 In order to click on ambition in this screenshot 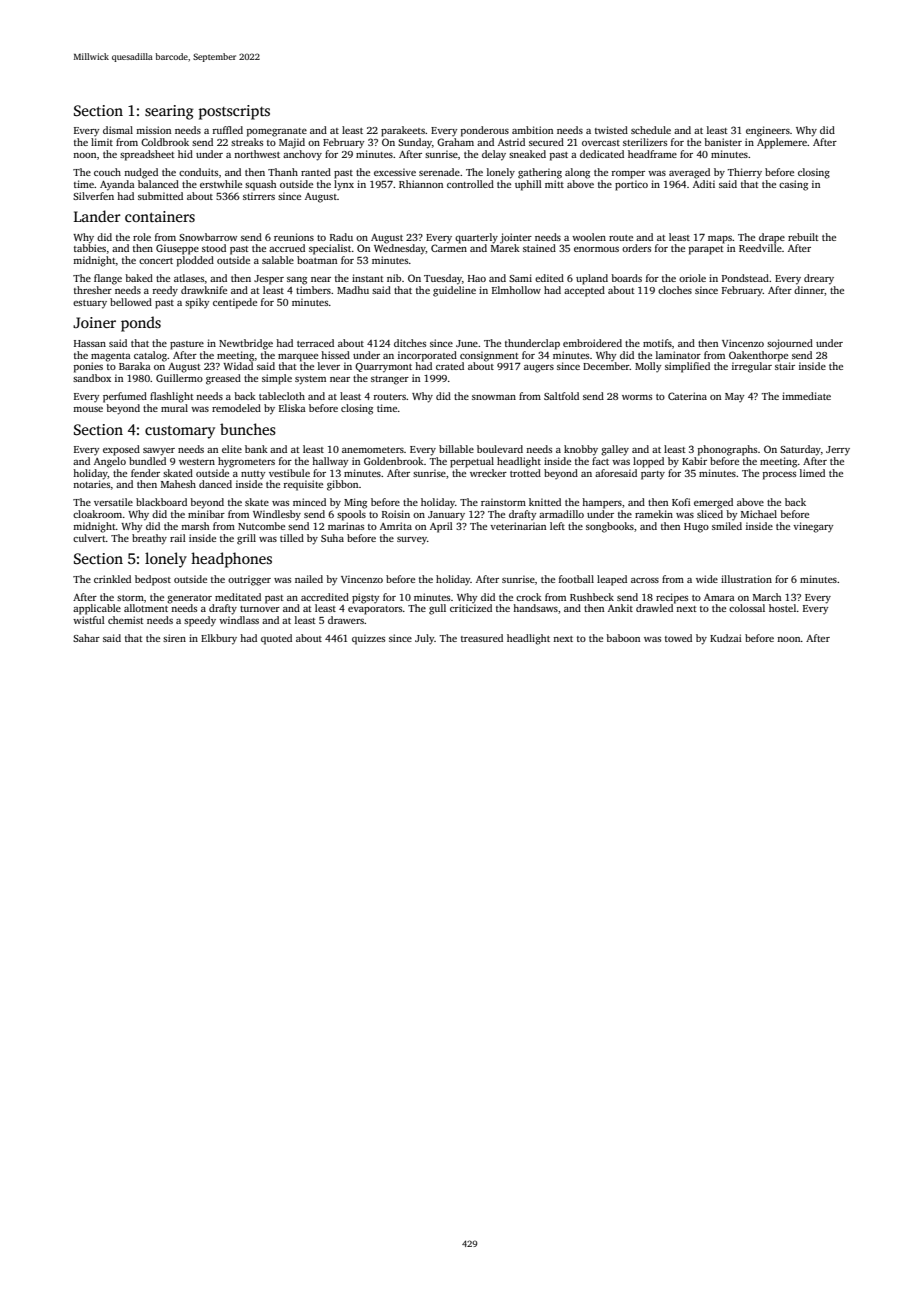, I will do `click(532, 130)`.
